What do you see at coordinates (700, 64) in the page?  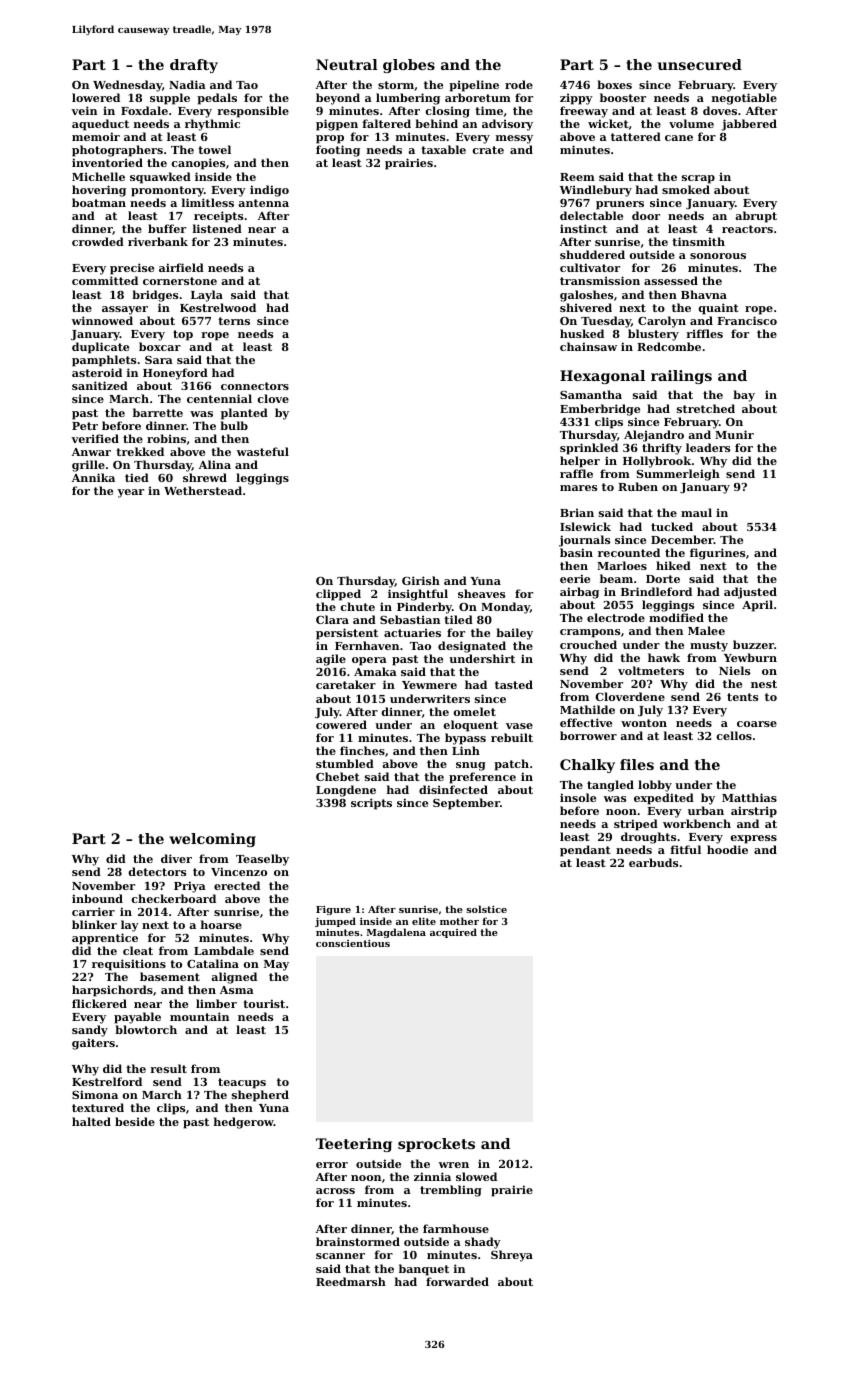 I see `unsecured` at bounding box center [700, 64].
